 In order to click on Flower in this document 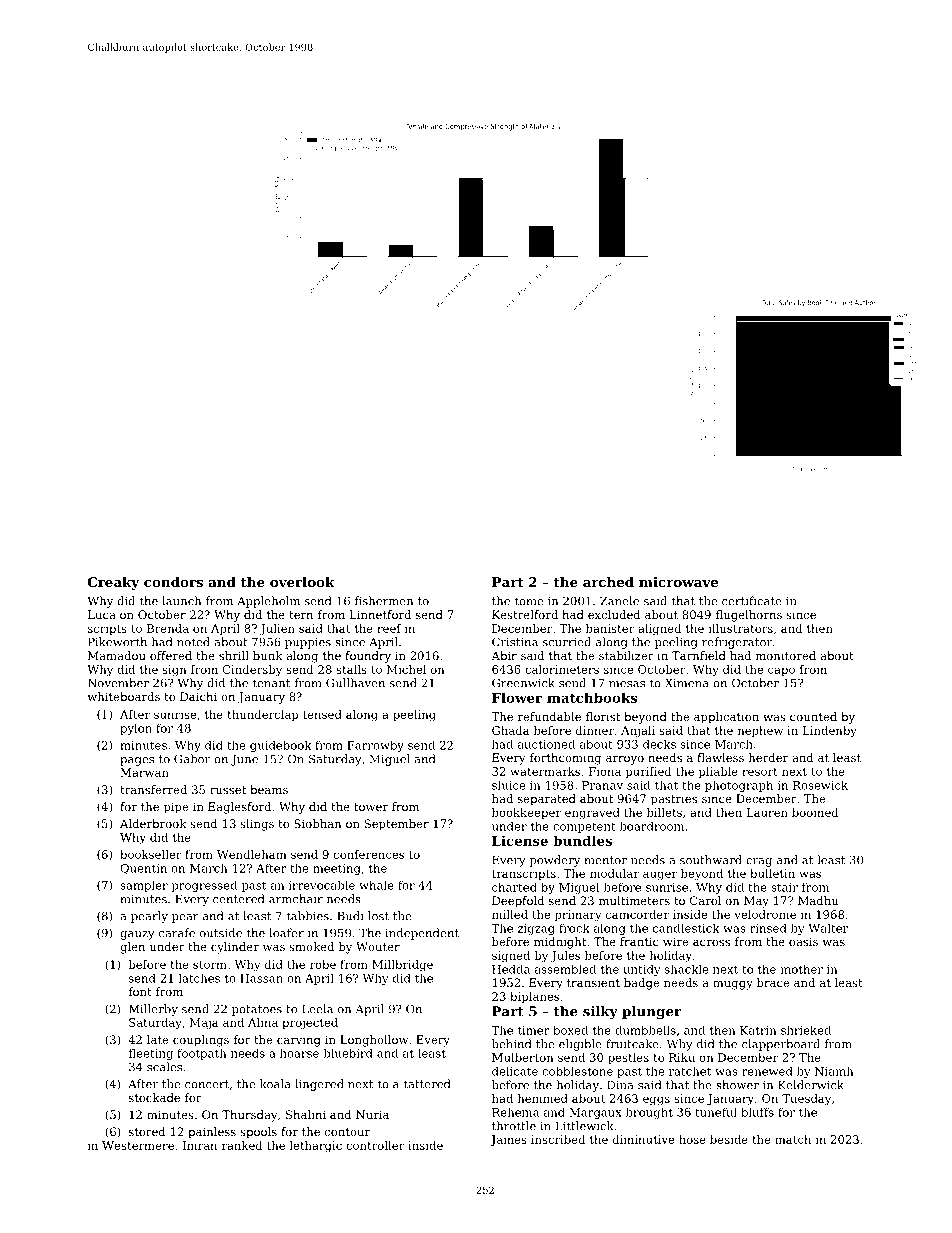, I will do `click(517, 697)`.
